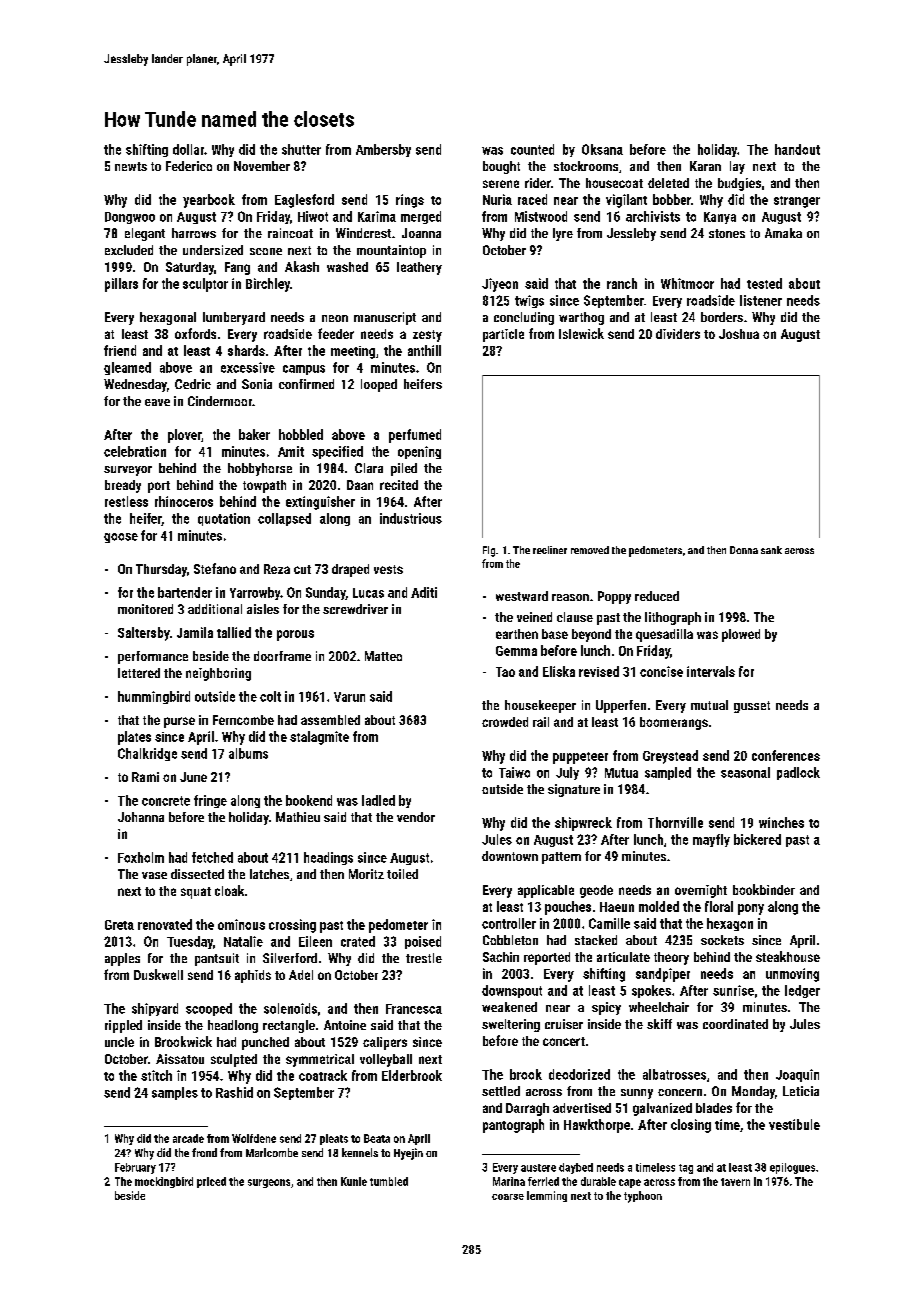 Image resolution: width=924 pixels, height=1308 pixels. I want to click on Dongwoo, so click(130, 218).
